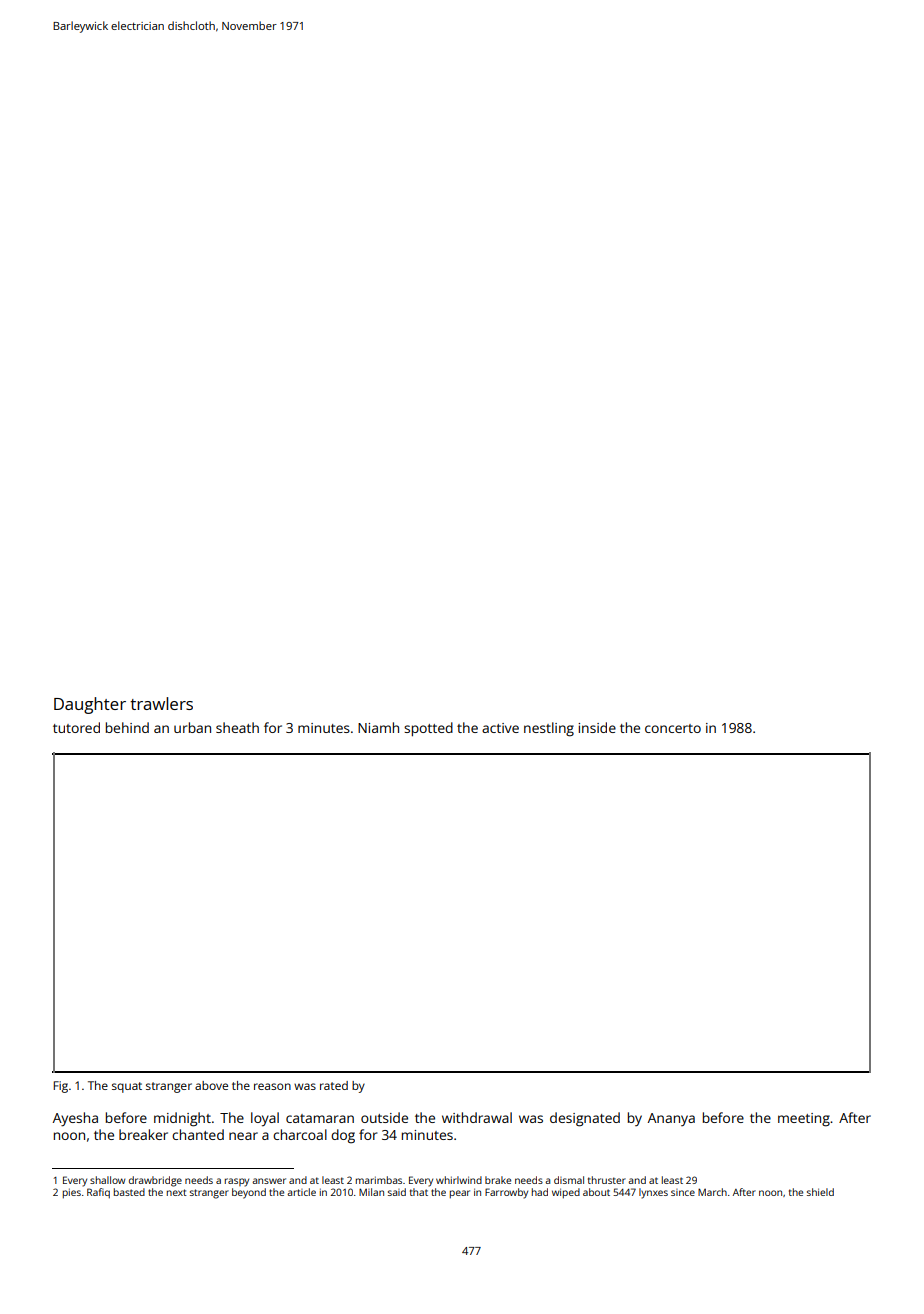 This screenshot has height=1314, width=924. Describe the element at coordinates (237, 727) in the screenshot. I see `sheath` at that location.
